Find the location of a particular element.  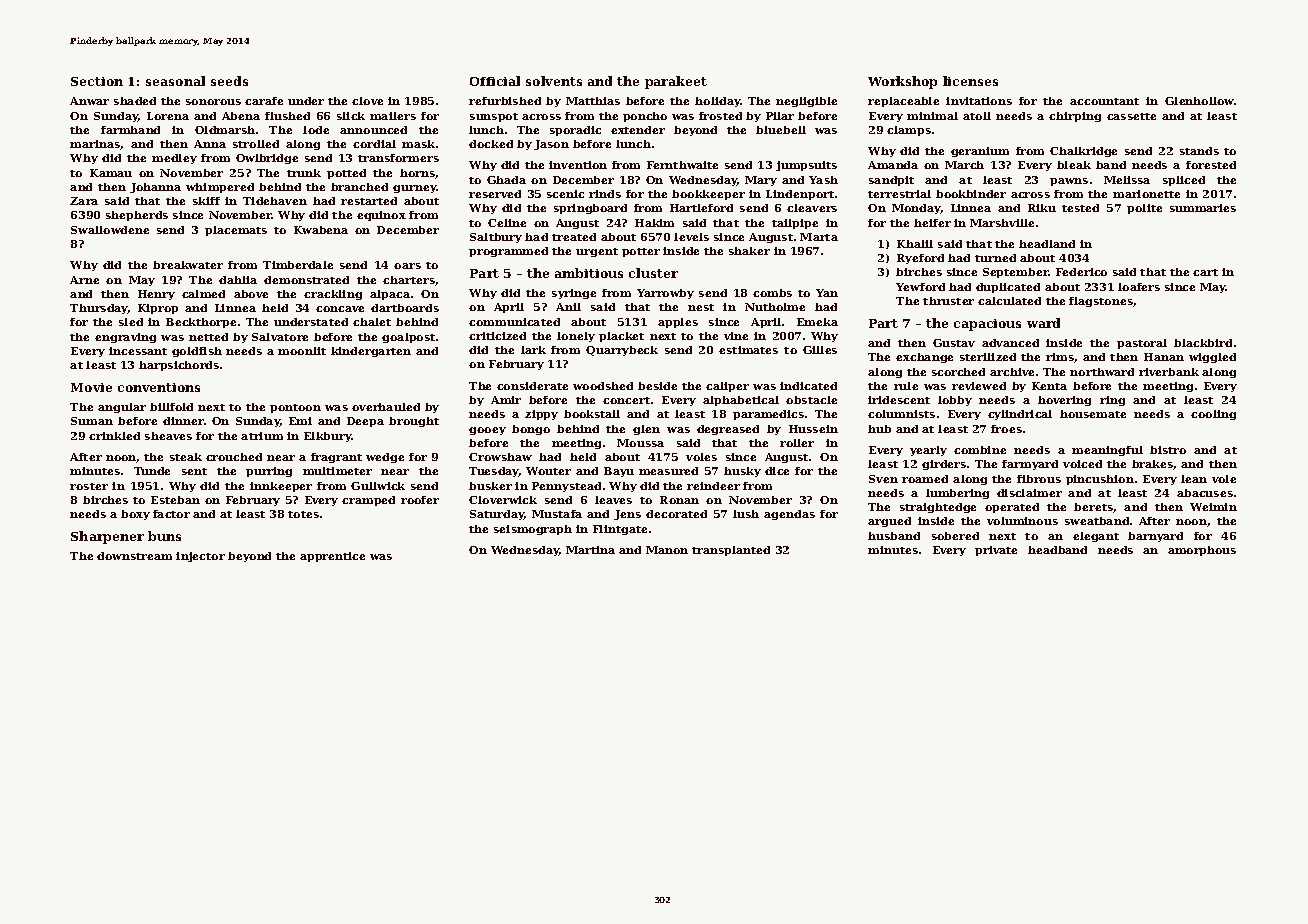

cassette is located at coordinates (1131, 116).
